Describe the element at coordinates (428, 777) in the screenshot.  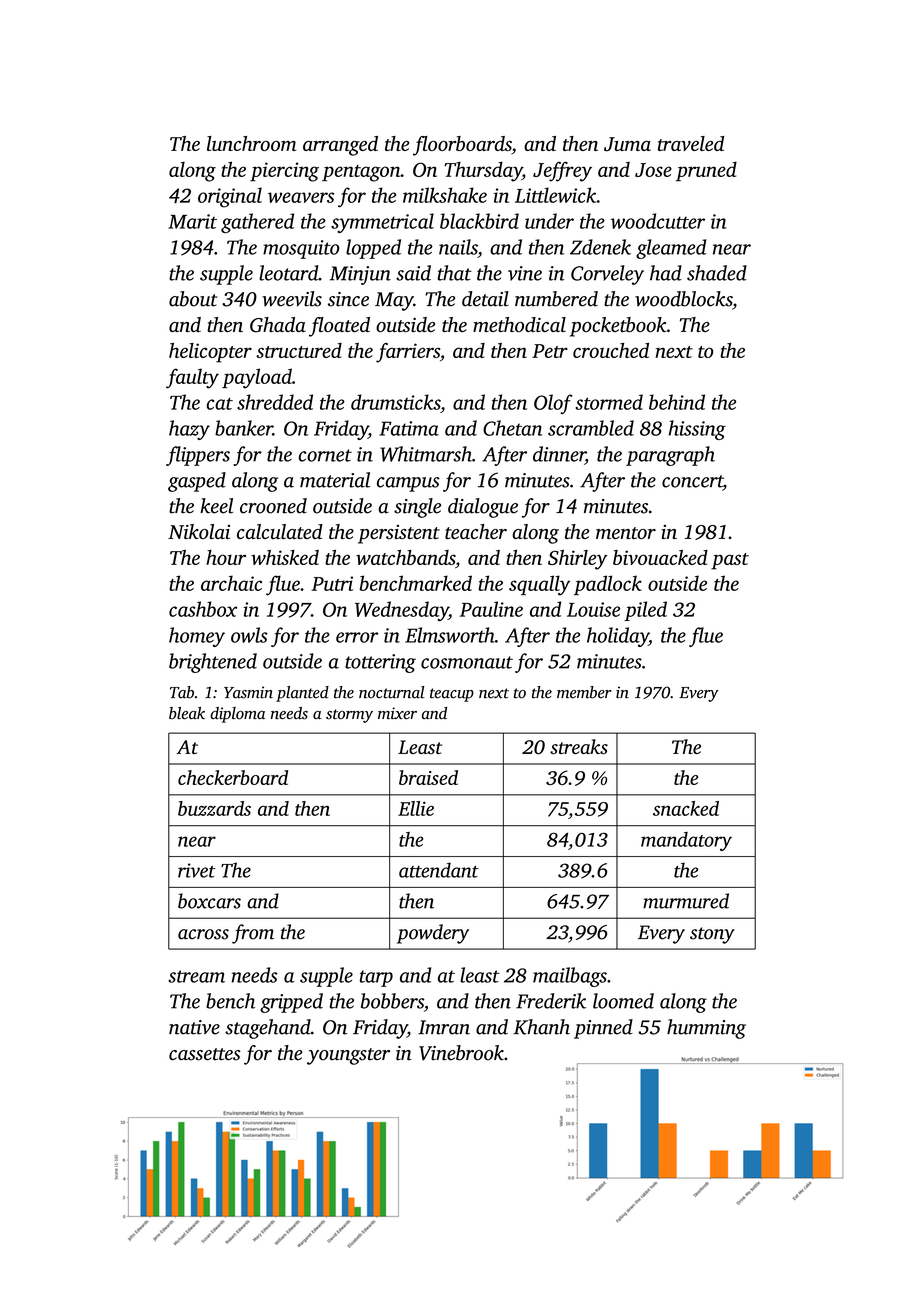
I see `braised` at that location.
